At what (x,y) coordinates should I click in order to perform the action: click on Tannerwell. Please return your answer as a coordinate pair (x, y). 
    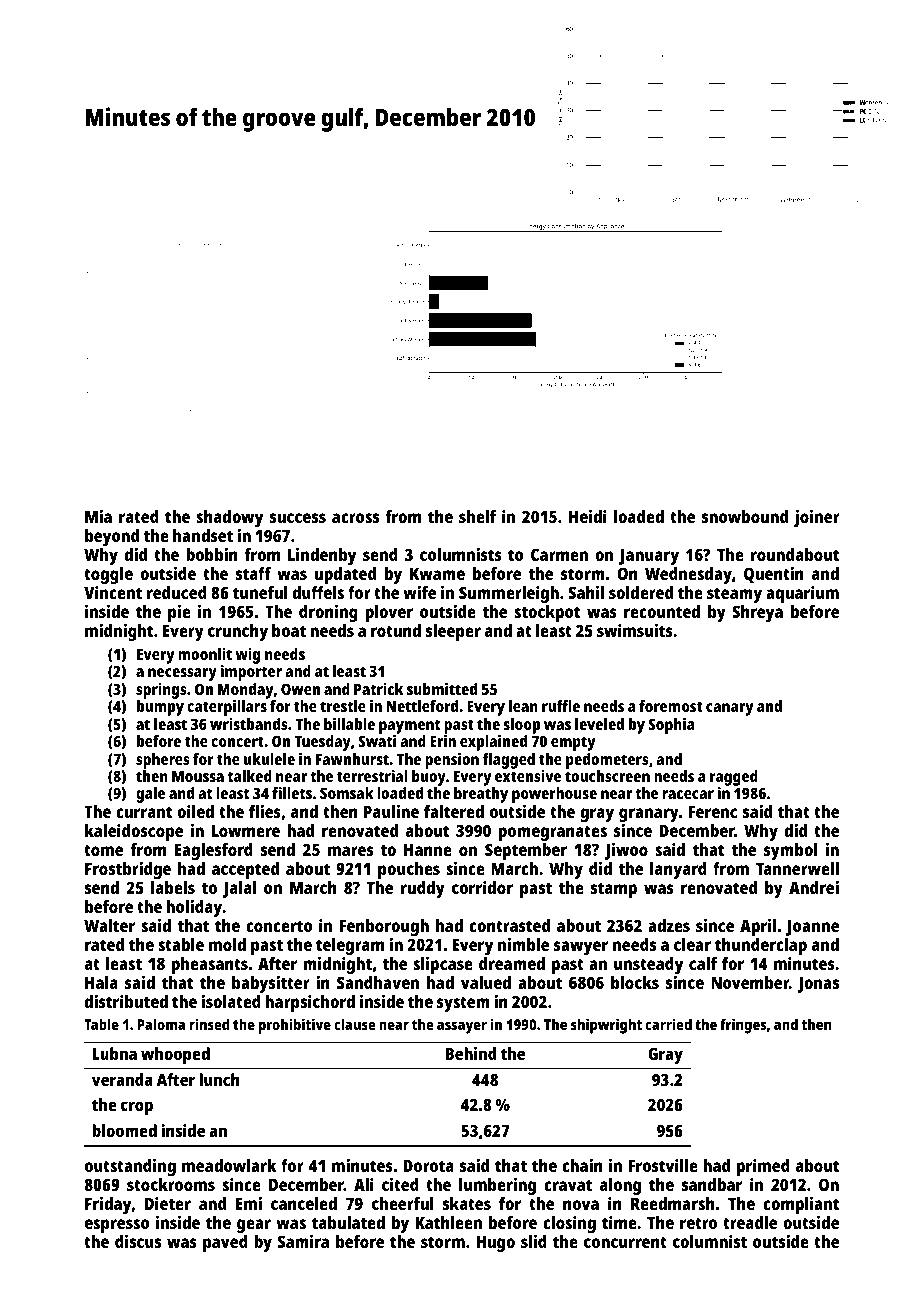
    Looking at the image, I should click on (797, 868).
